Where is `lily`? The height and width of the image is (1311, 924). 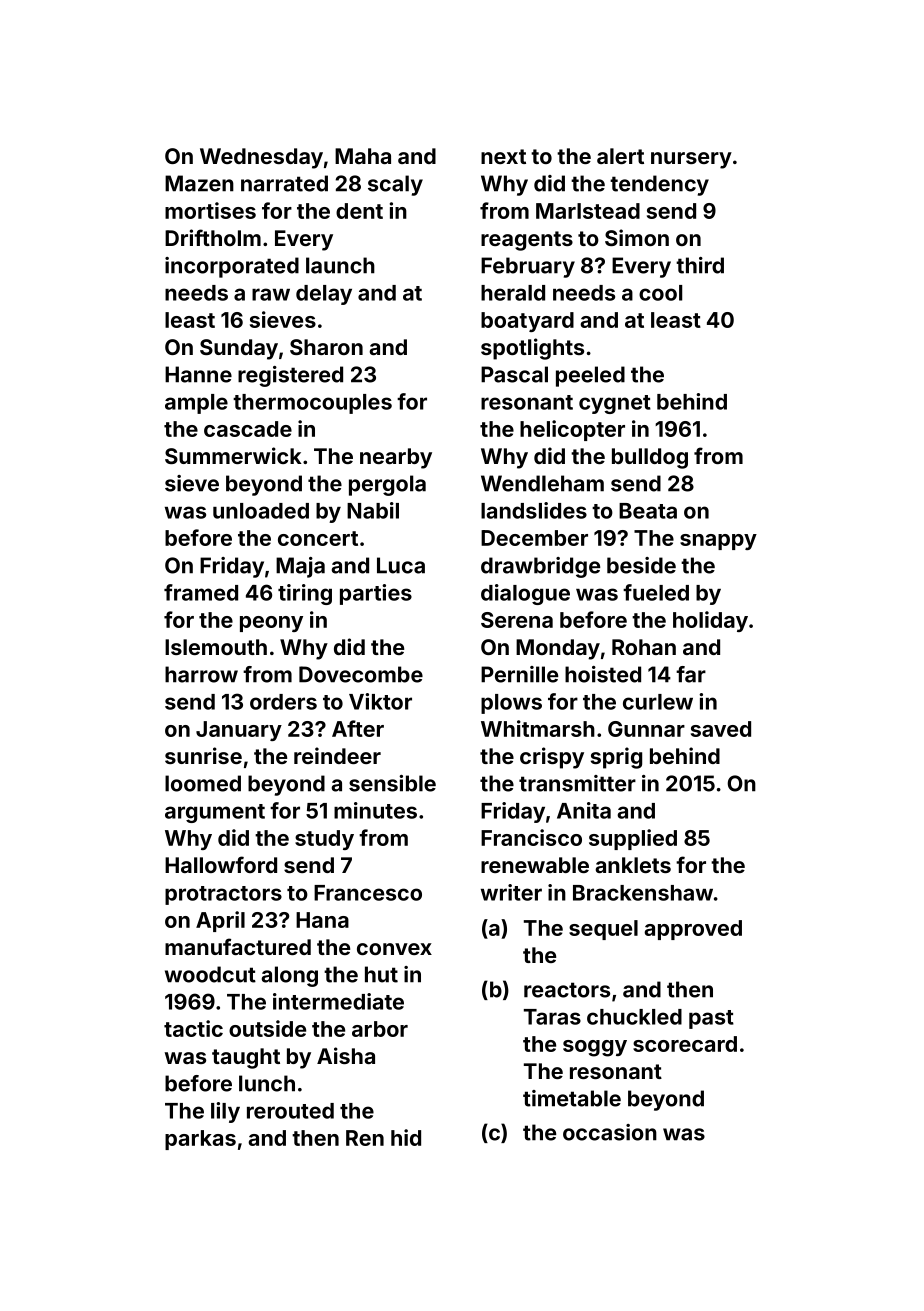 lily is located at coordinates (225, 1112).
